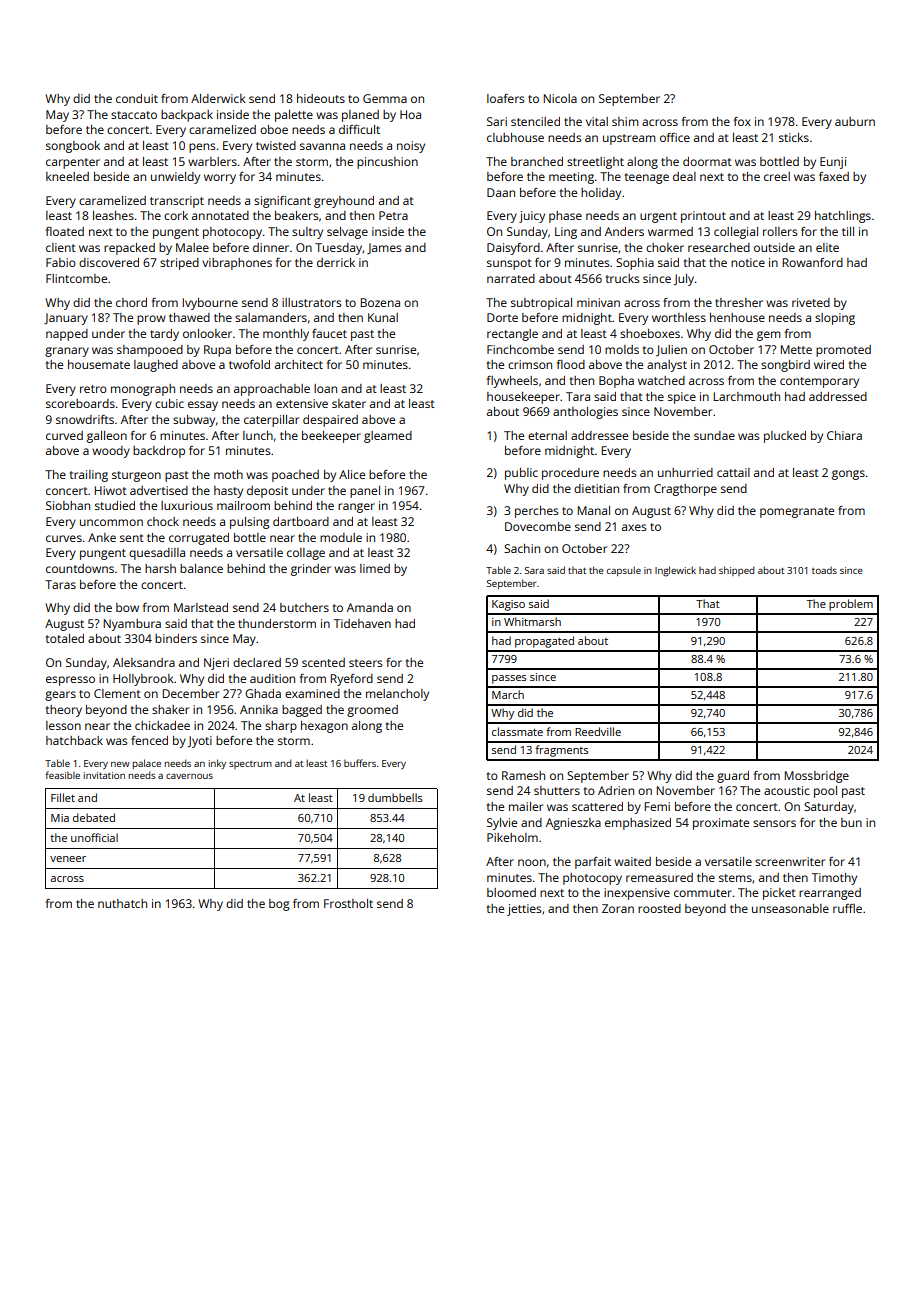  Describe the element at coordinates (372, 711) in the screenshot. I see `groomed` at that location.
